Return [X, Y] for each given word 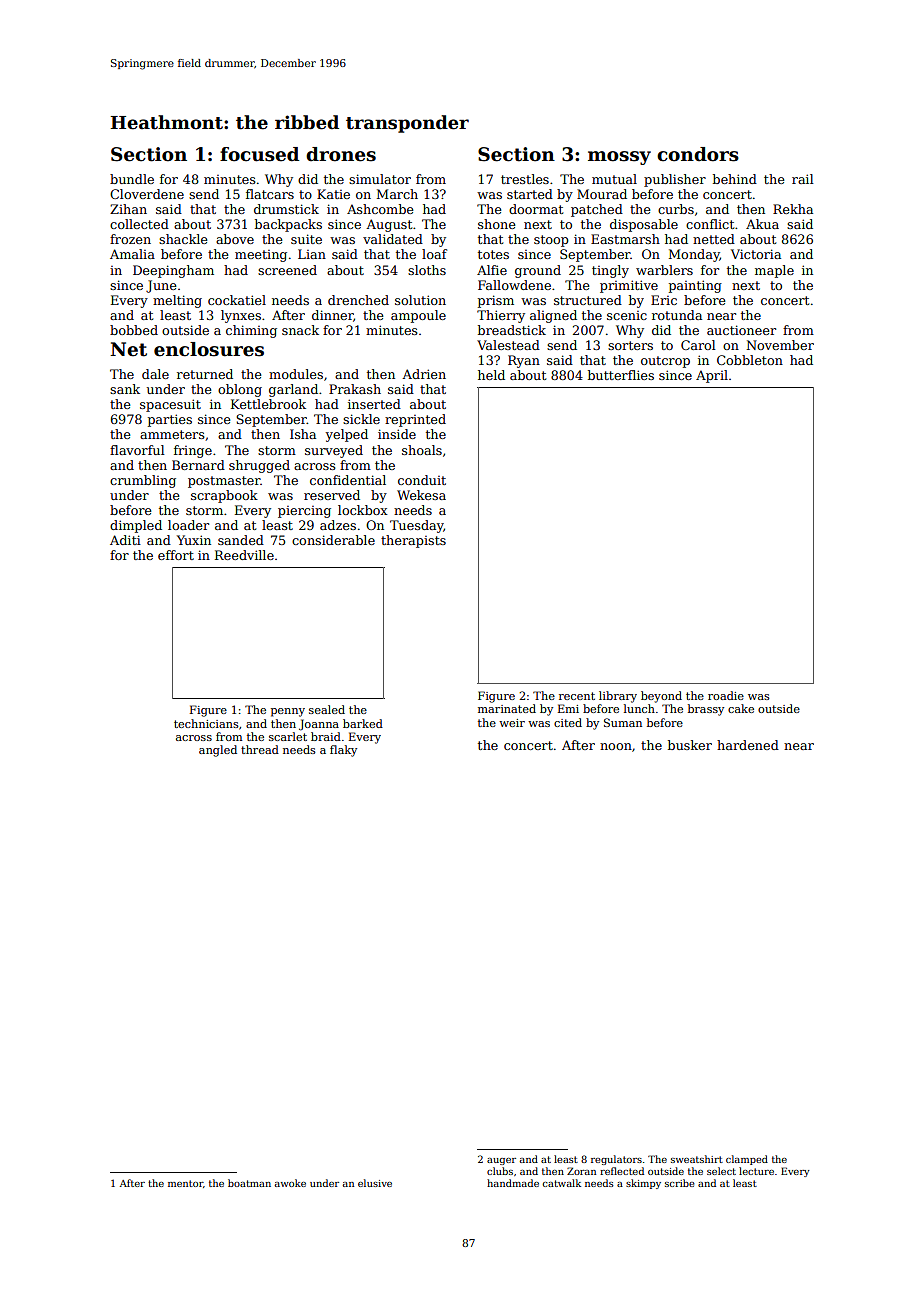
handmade [513, 1183]
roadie [726, 695]
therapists [413, 541]
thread [260, 749]
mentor [185, 1183]
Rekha [793, 209]
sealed [327, 709]
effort [176, 555]
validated [393, 239]
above [235, 239]
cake [741, 708]
